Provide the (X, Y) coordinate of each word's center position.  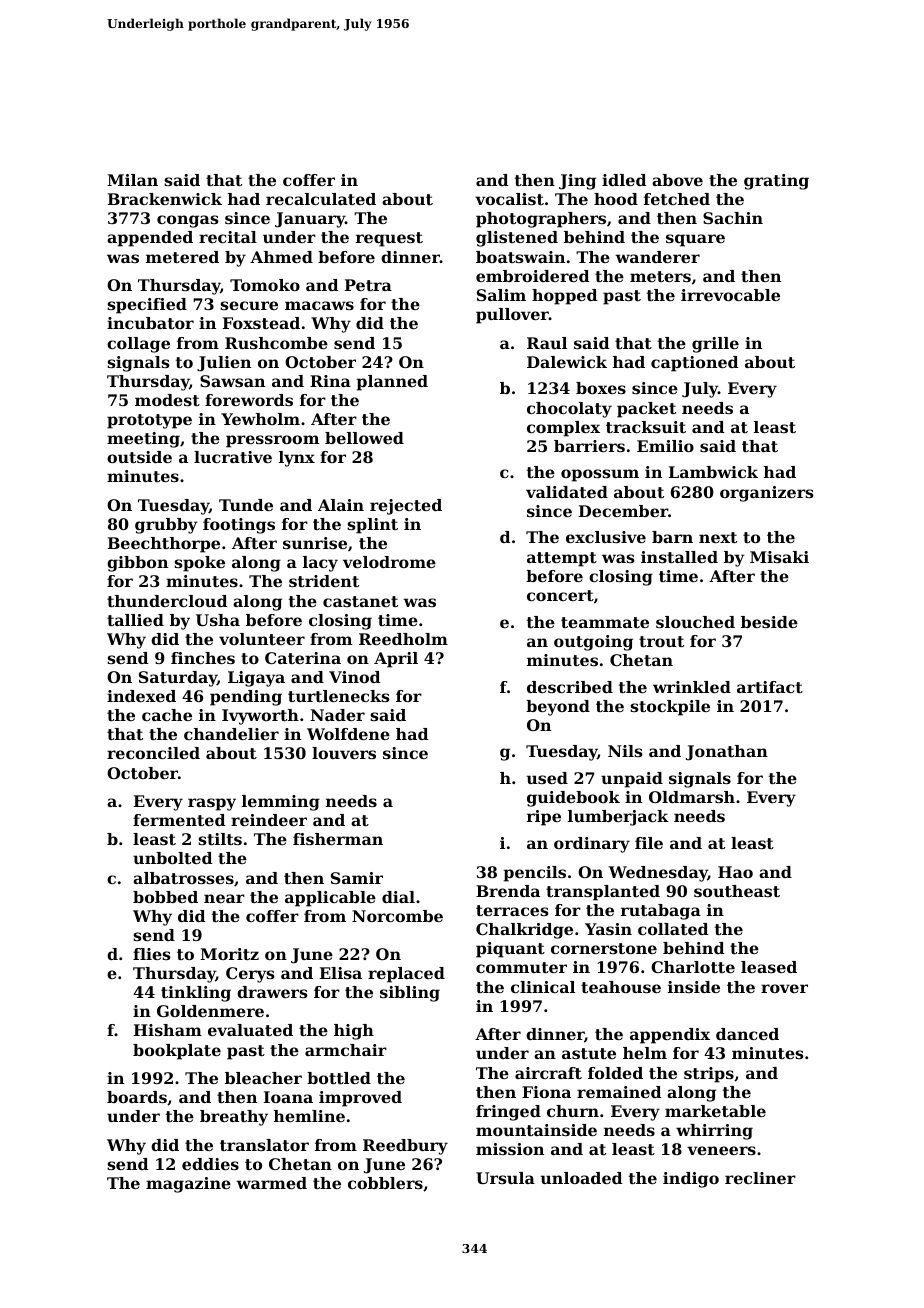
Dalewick (567, 362)
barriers (589, 446)
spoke (199, 564)
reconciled (153, 753)
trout (661, 641)
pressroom (272, 441)
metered (182, 257)
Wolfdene (348, 734)
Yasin (608, 929)
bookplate (177, 1052)
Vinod (354, 677)
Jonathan (727, 753)
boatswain (520, 257)
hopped (564, 297)
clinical (543, 987)
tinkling (196, 994)
